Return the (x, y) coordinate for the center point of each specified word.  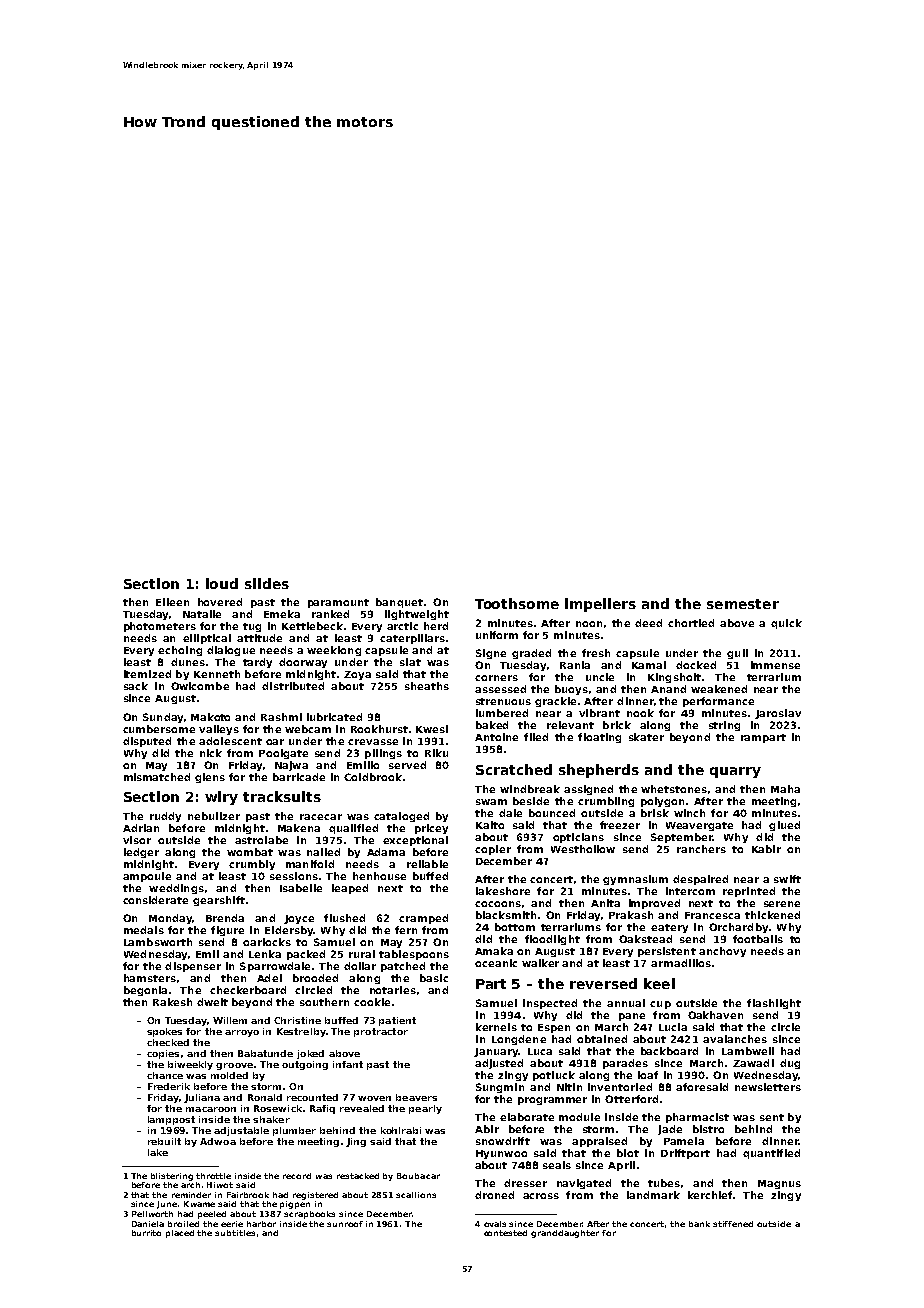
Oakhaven (715, 1015)
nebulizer (214, 816)
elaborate (527, 1117)
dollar (360, 966)
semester (743, 604)
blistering (172, 1177)
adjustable (241, 1131)
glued (784, 826)
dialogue (231, 651)
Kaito (490, 825)
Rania (575, 665)
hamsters (150, 978)
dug (790, 1064)
